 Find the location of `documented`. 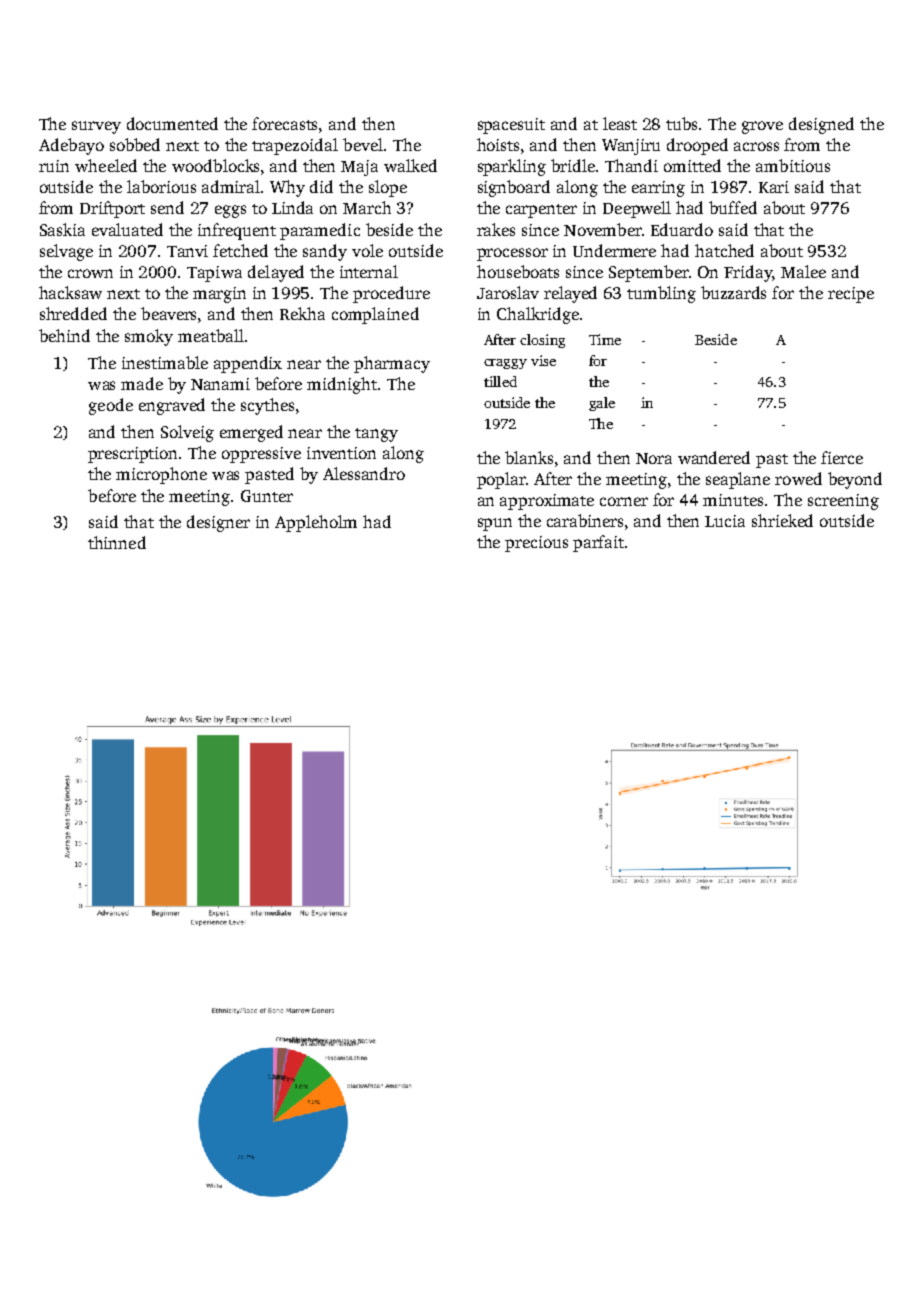

documented is located at coordinates (172, 123).
